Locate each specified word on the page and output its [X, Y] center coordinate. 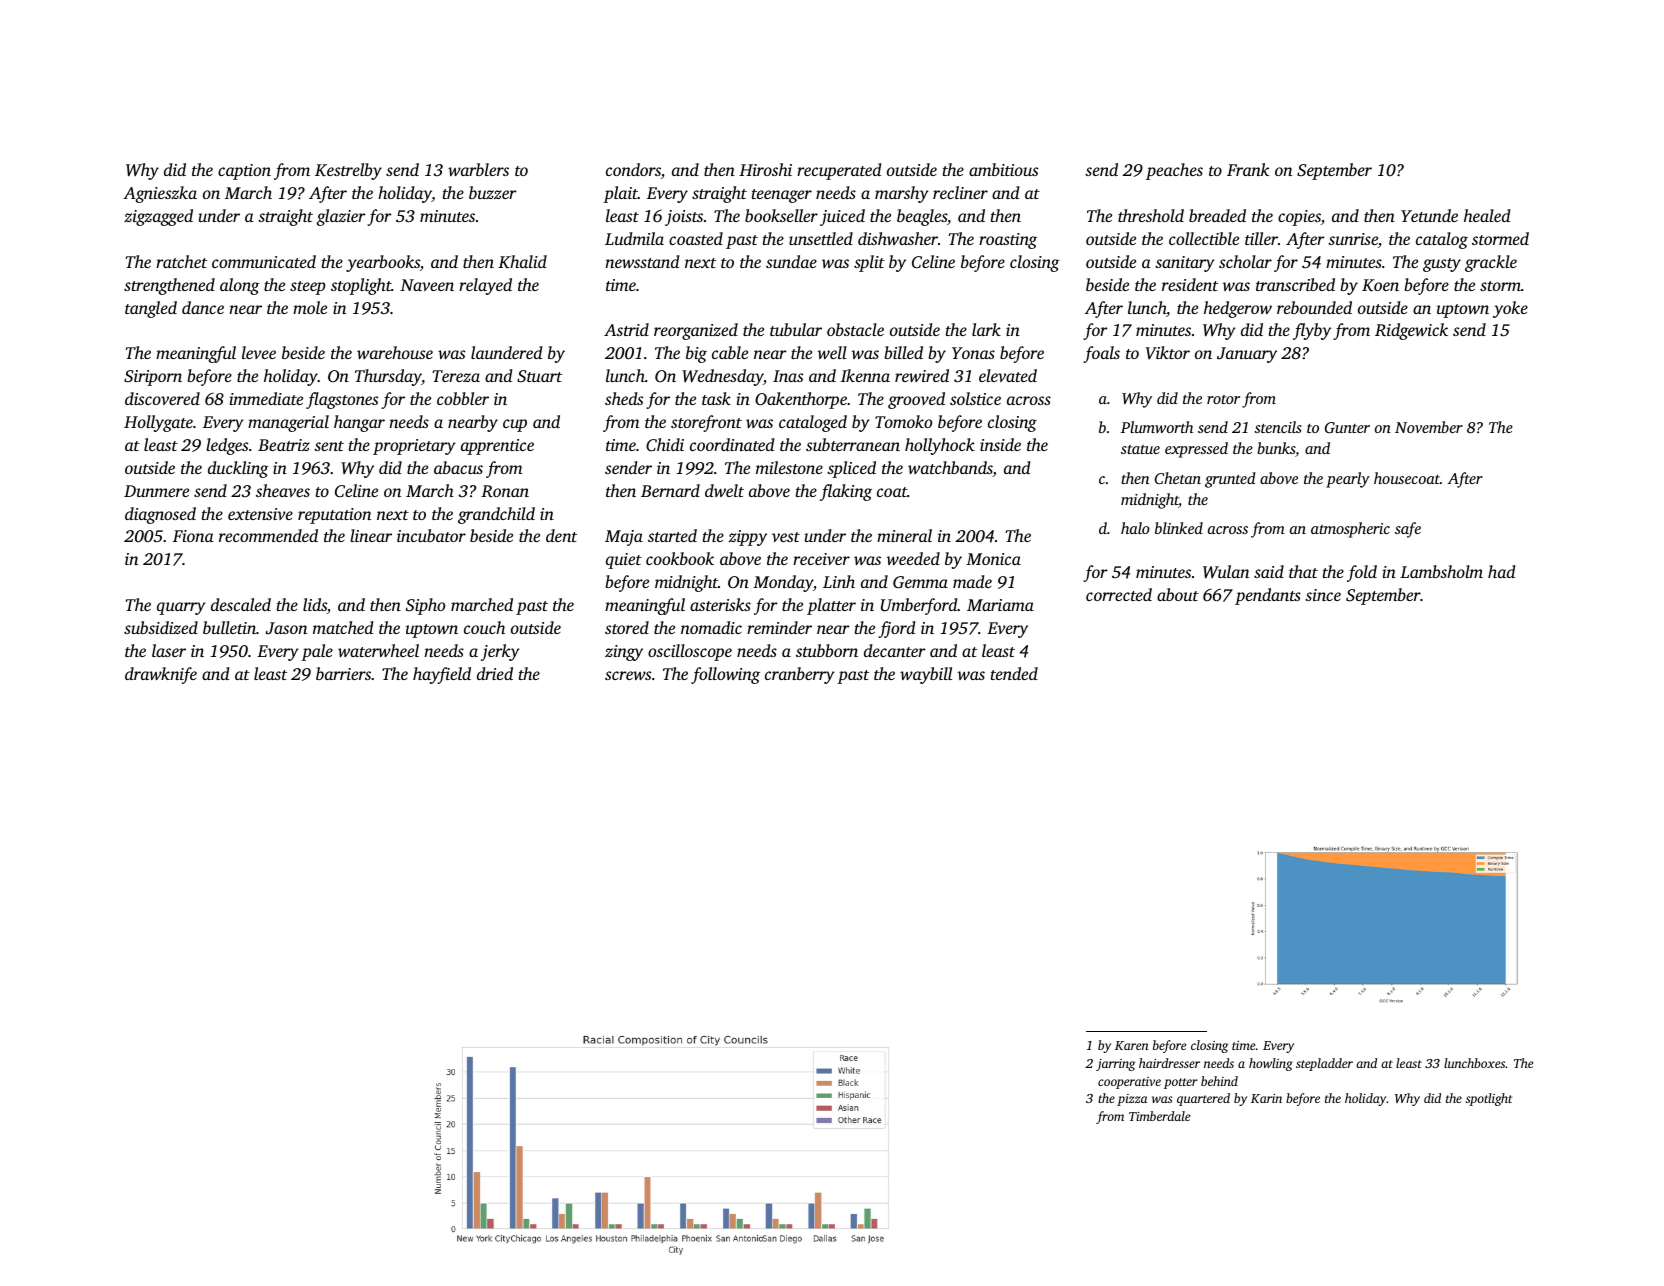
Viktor [1168, 352]
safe [1408, 530]
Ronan [505, 491]
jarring [1115, 1065]
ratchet [181, 261]
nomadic [711, 627]
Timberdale [1159, 1116]
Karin [1266, 1098]
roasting [1008, 241]
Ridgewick [1411, 331]
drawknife [161, 675]
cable [730, 352]
